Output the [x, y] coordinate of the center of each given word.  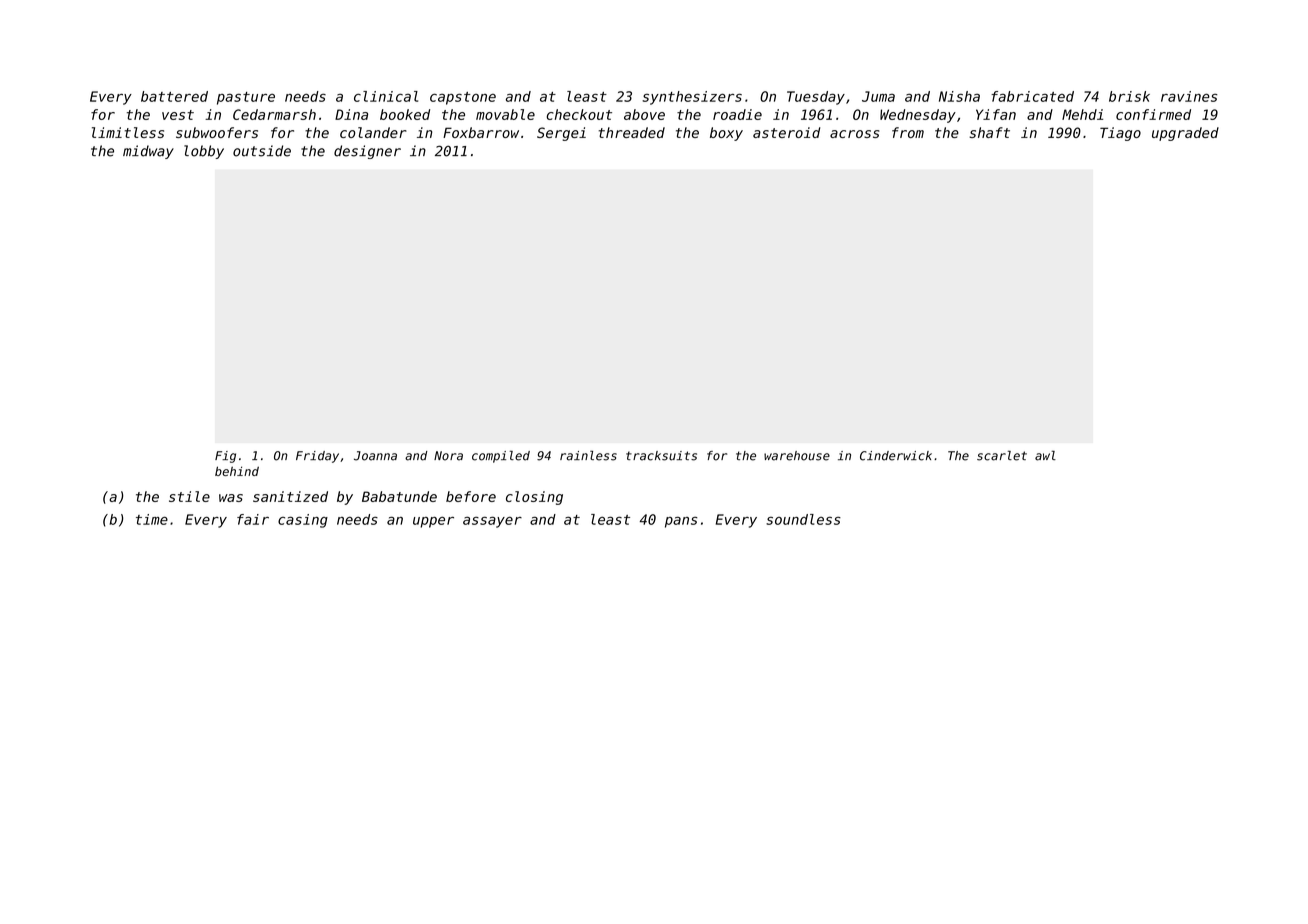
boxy [726, 134]
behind [237, 471]
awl [1045, 455]
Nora [448, 456]
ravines [1189, 96]
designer [367, 152]
